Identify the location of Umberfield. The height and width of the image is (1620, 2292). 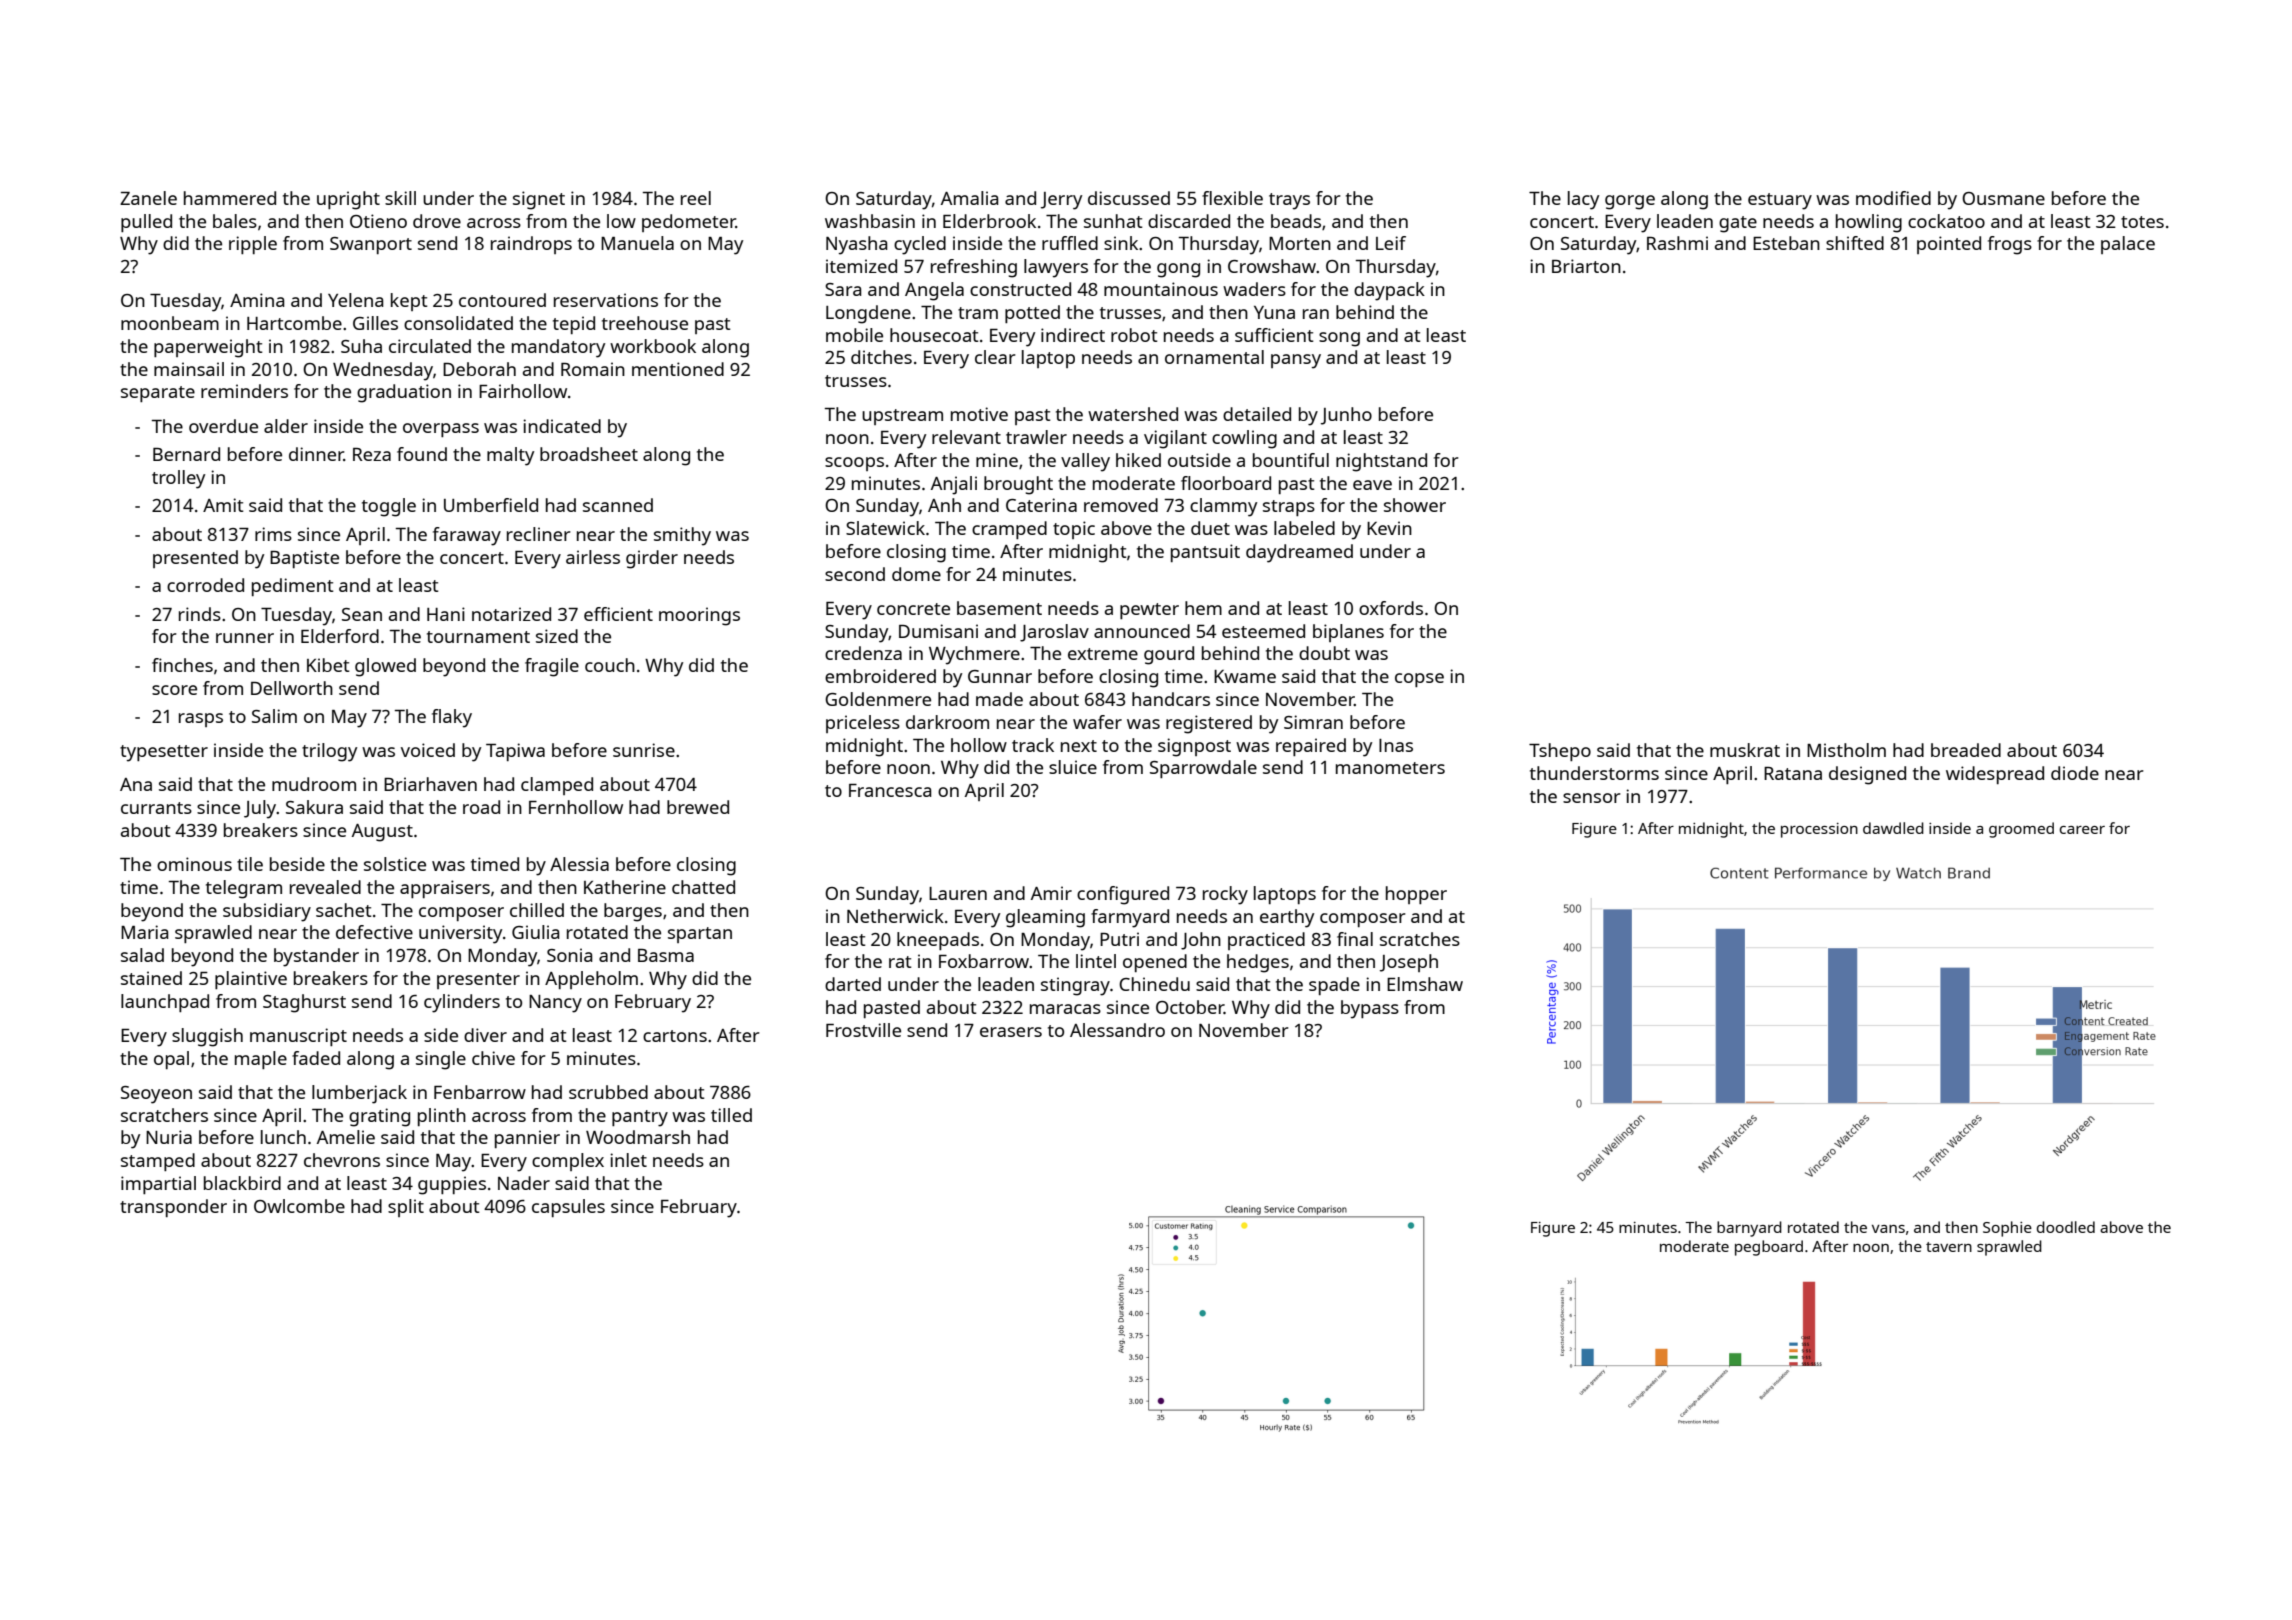
(491, 505).
